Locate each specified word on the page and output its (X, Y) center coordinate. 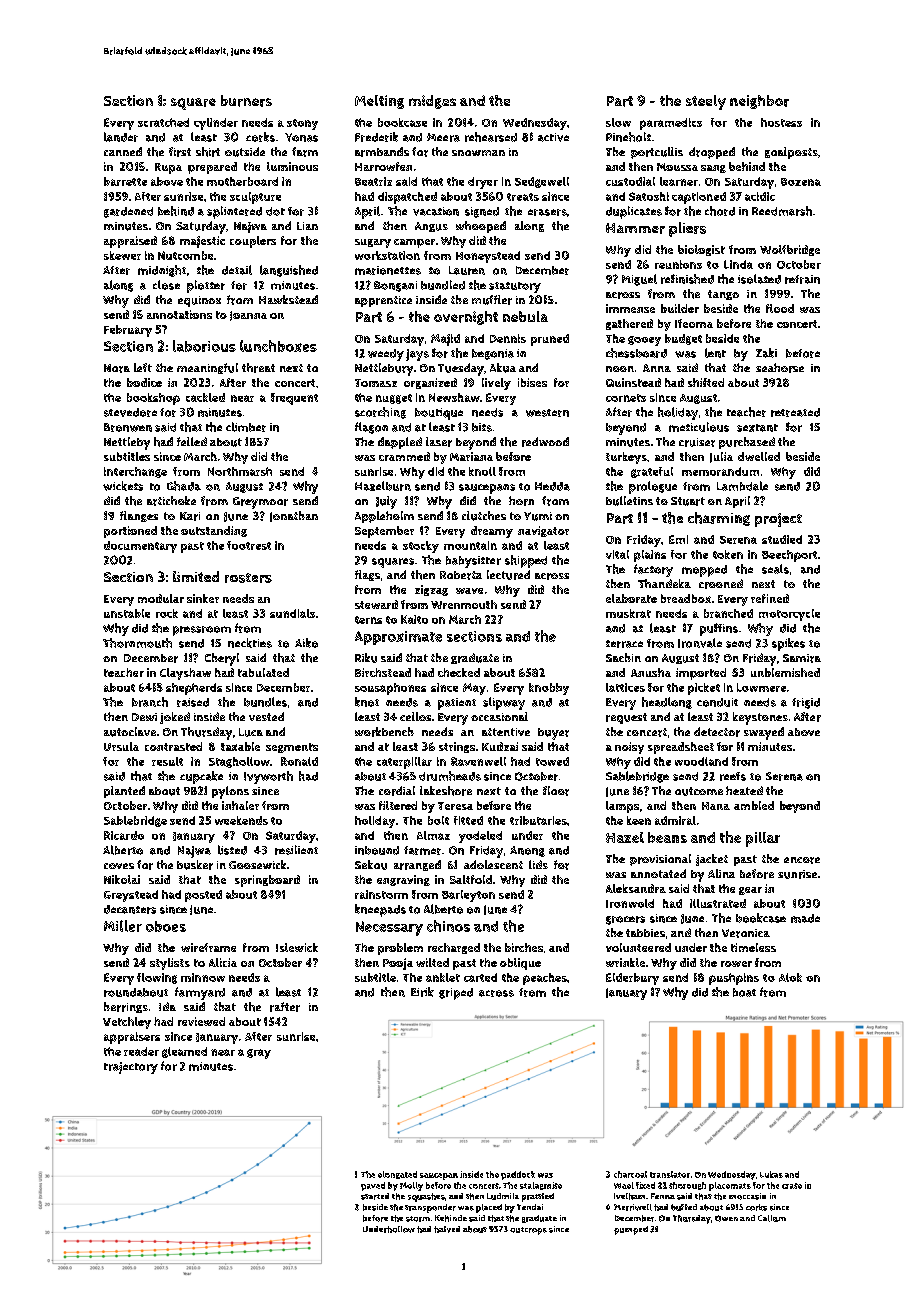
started (375, 1196)
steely (706, 102)
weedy (386, 355)
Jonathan (294, 516)
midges (432, 102)
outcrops (528, 1231)
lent (715, 353)
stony (302, 124)
